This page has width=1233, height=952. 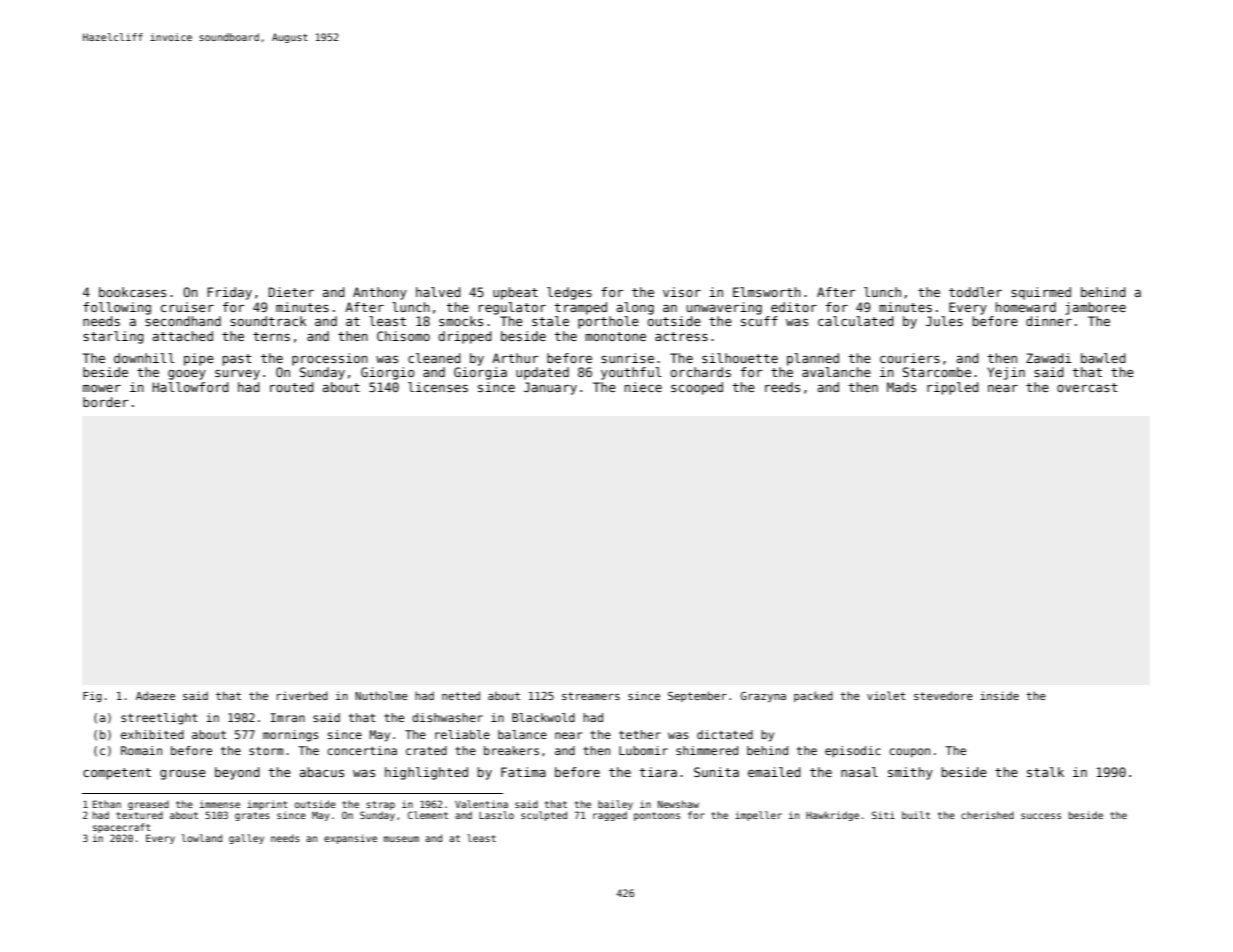 What do you see at coordinates (381, 695) in the page?
I see `Nutholme` at bounding box center [381, 695].
